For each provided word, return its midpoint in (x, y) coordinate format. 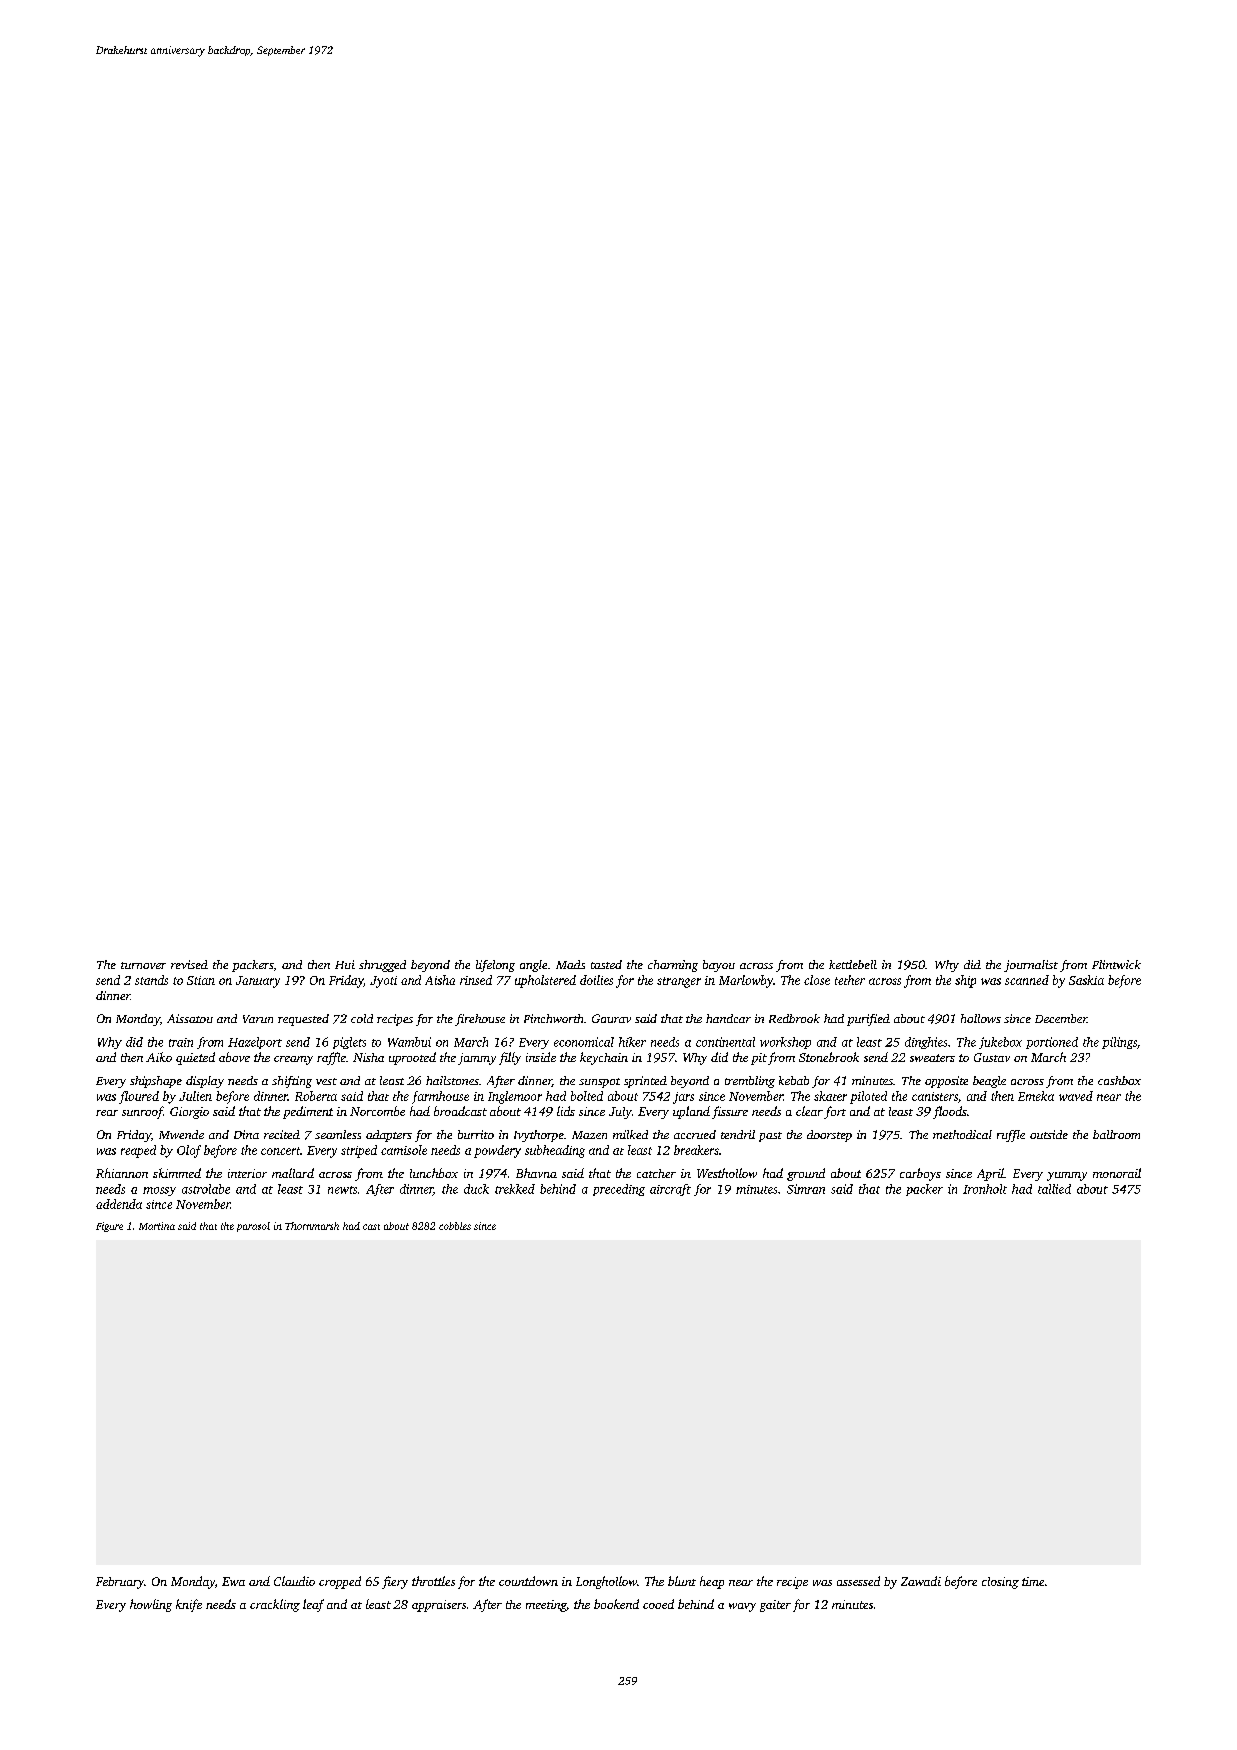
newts (342, 1190)
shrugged (382, 966)
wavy (742, 1607)
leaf (313, 1605)
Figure (109, 1227)
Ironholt (985, 1189)
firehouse (480, 1020)
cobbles (455, 1226)
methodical (962, 1134)
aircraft (670, 1190)
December (1061, 1018)
